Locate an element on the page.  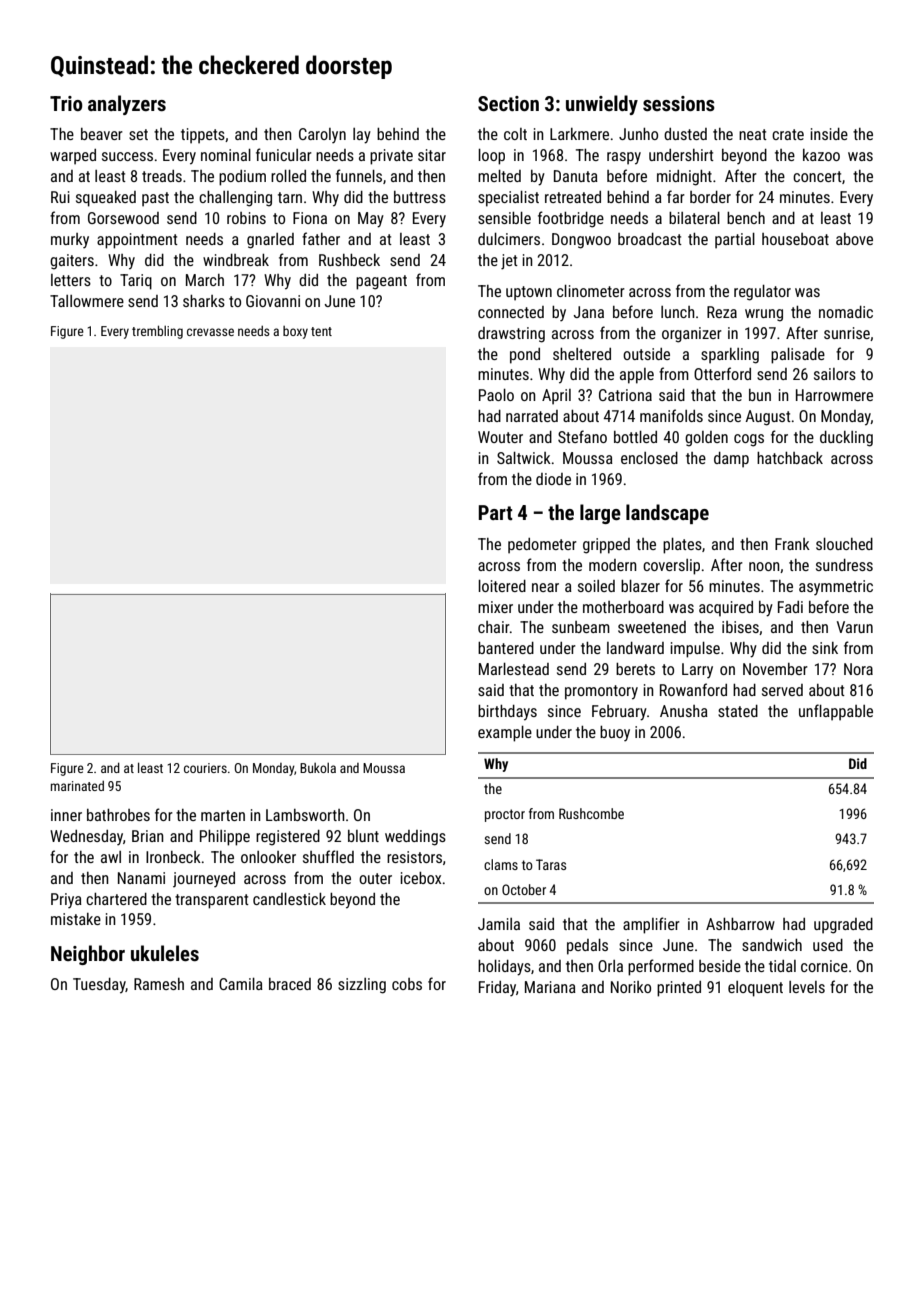
Friday is located at coordinates (497, 988).
